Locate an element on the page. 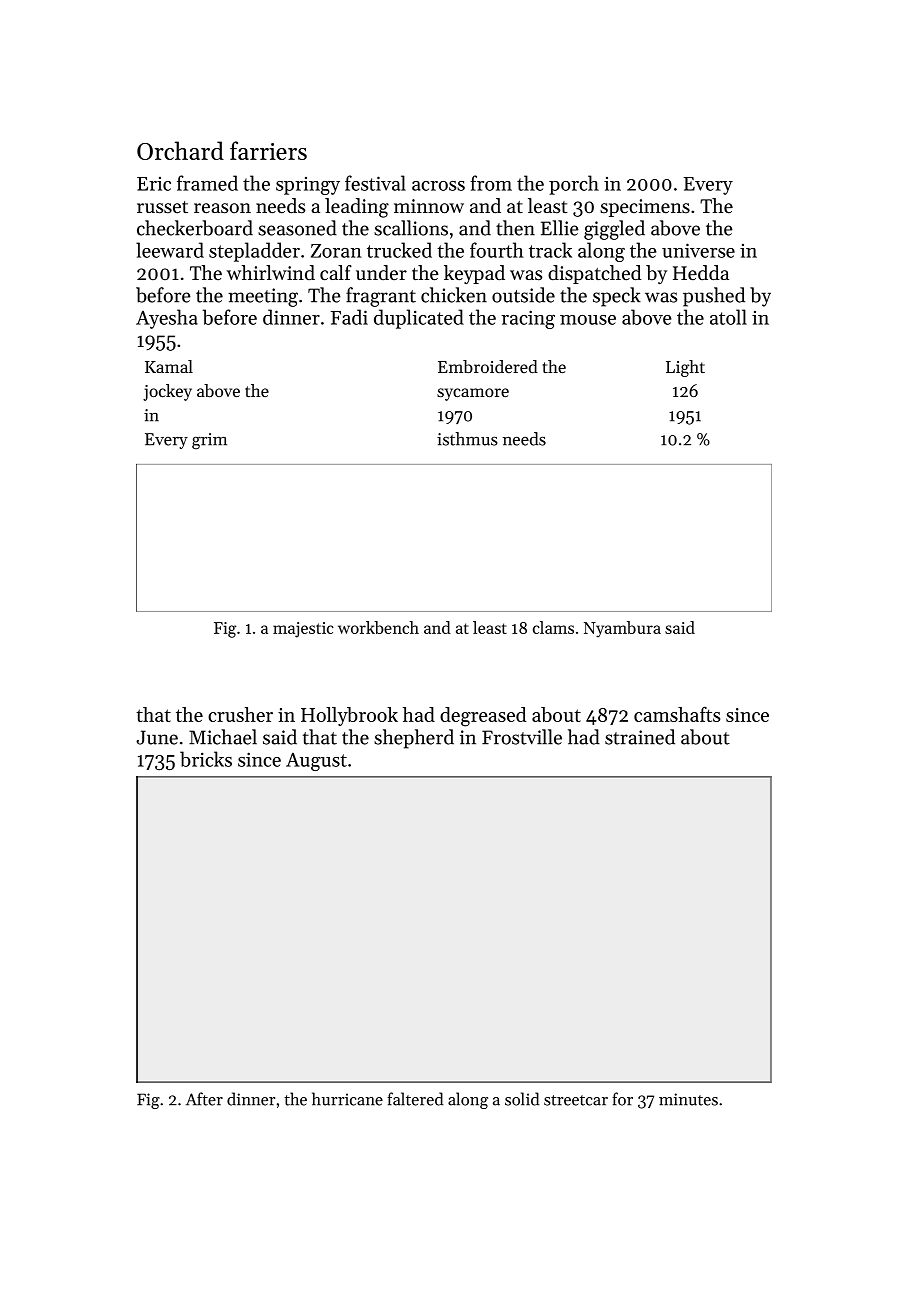 The width and height of the page is (908, 1316). strained is located at coordinates (640, 737).
